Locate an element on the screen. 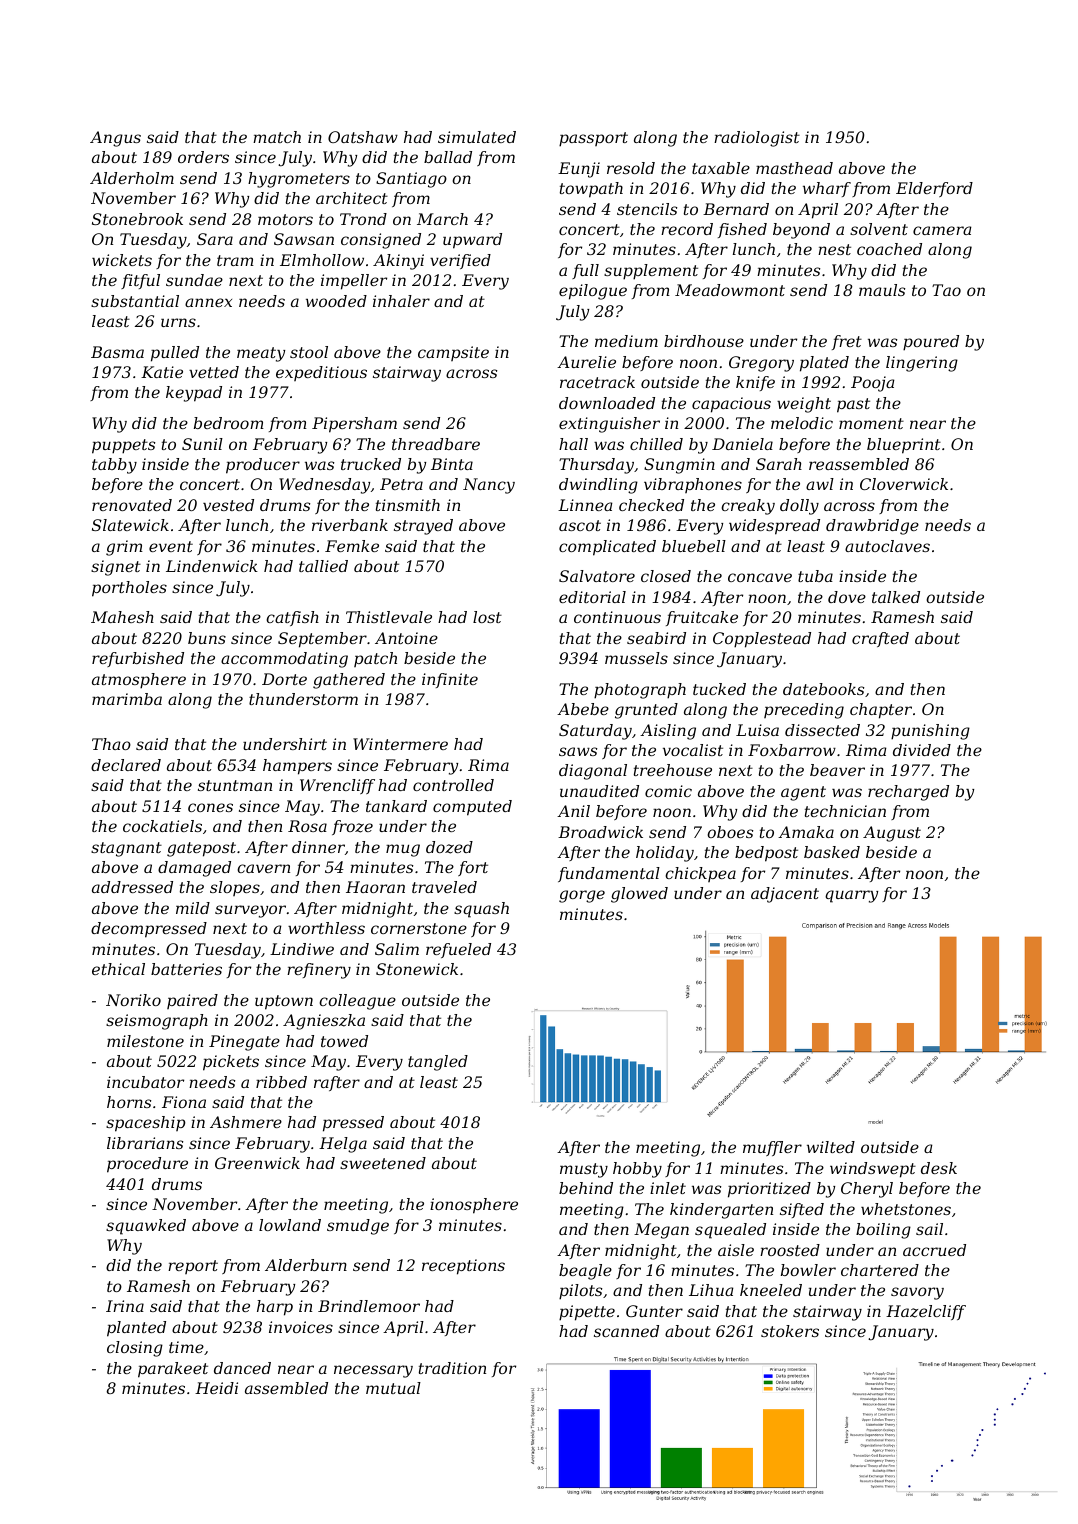  Heidi is located at coordinates (216, 1388).
